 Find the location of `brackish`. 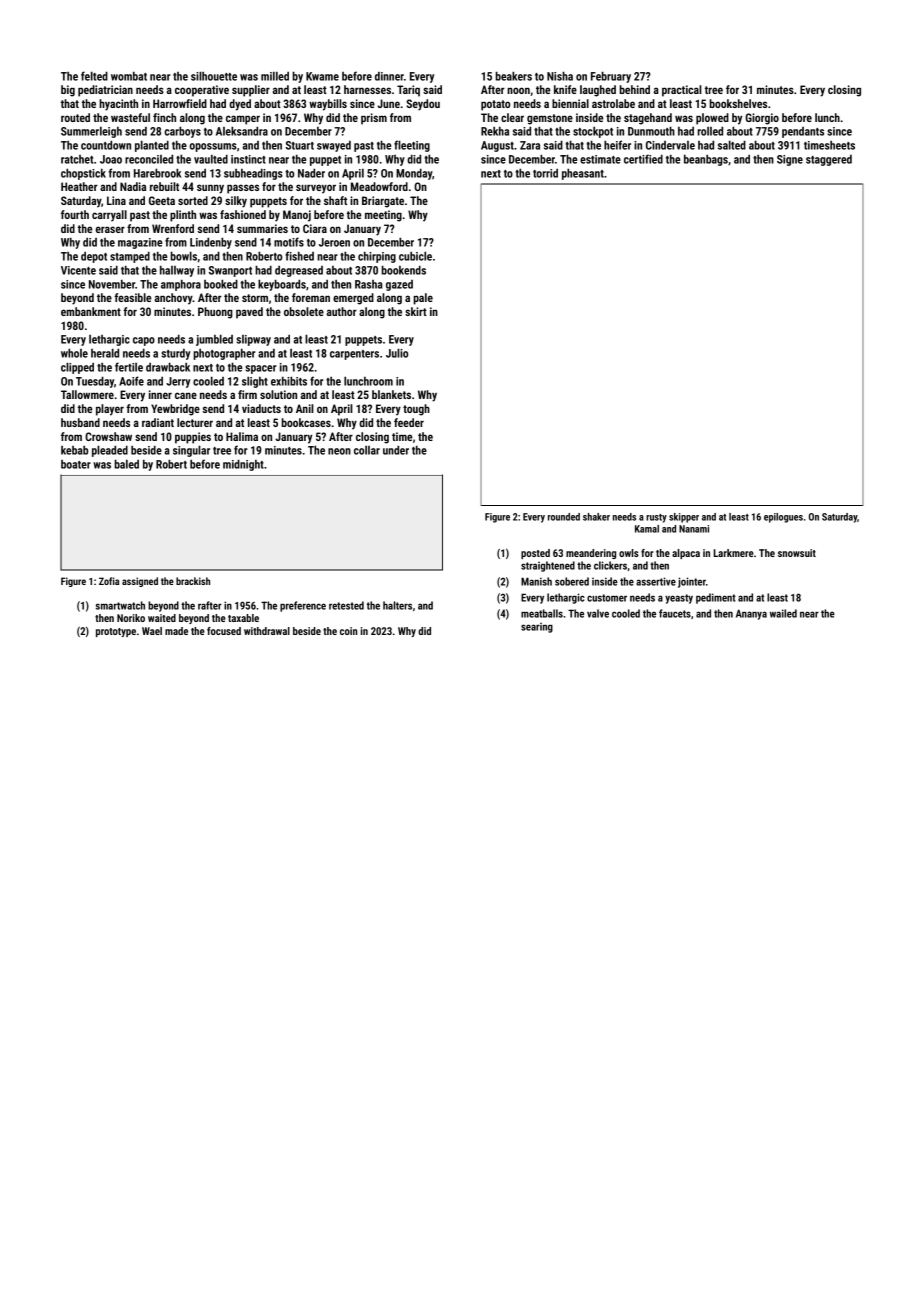

brackish is located at coordinates (193, 581).
